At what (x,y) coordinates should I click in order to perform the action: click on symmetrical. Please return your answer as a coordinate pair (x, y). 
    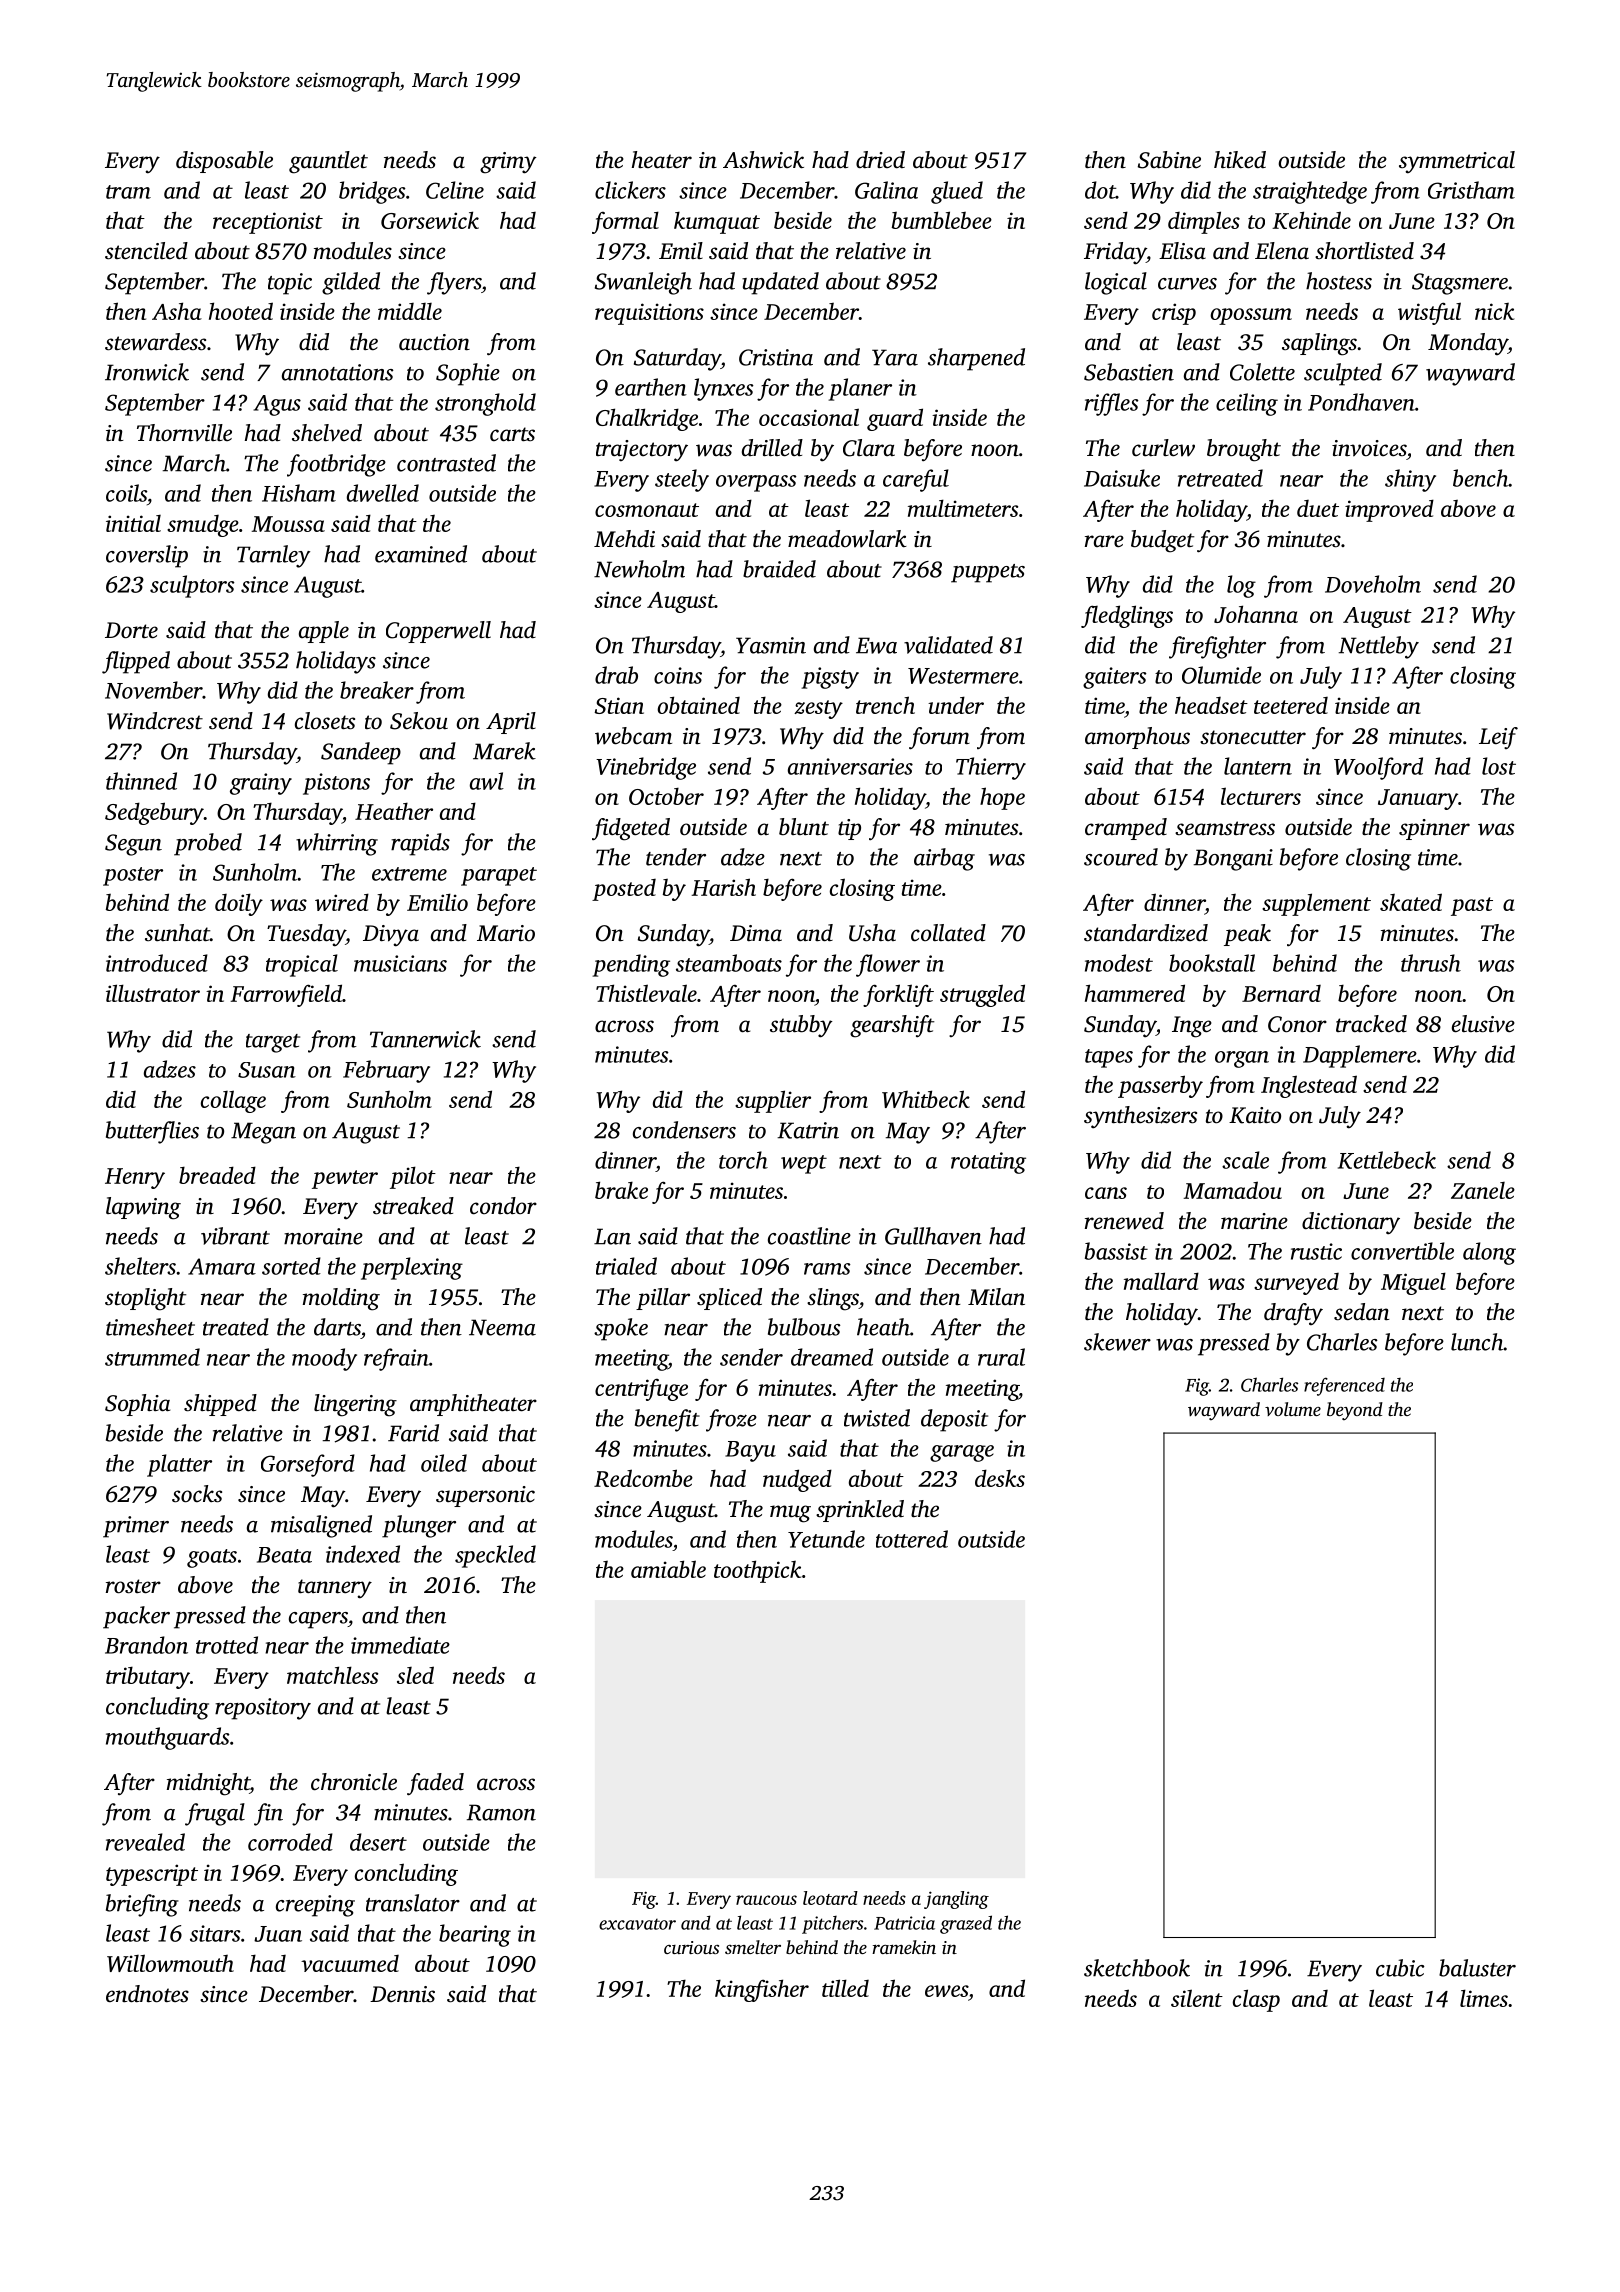
    Looking at the image, I should click on (1457, 162).
